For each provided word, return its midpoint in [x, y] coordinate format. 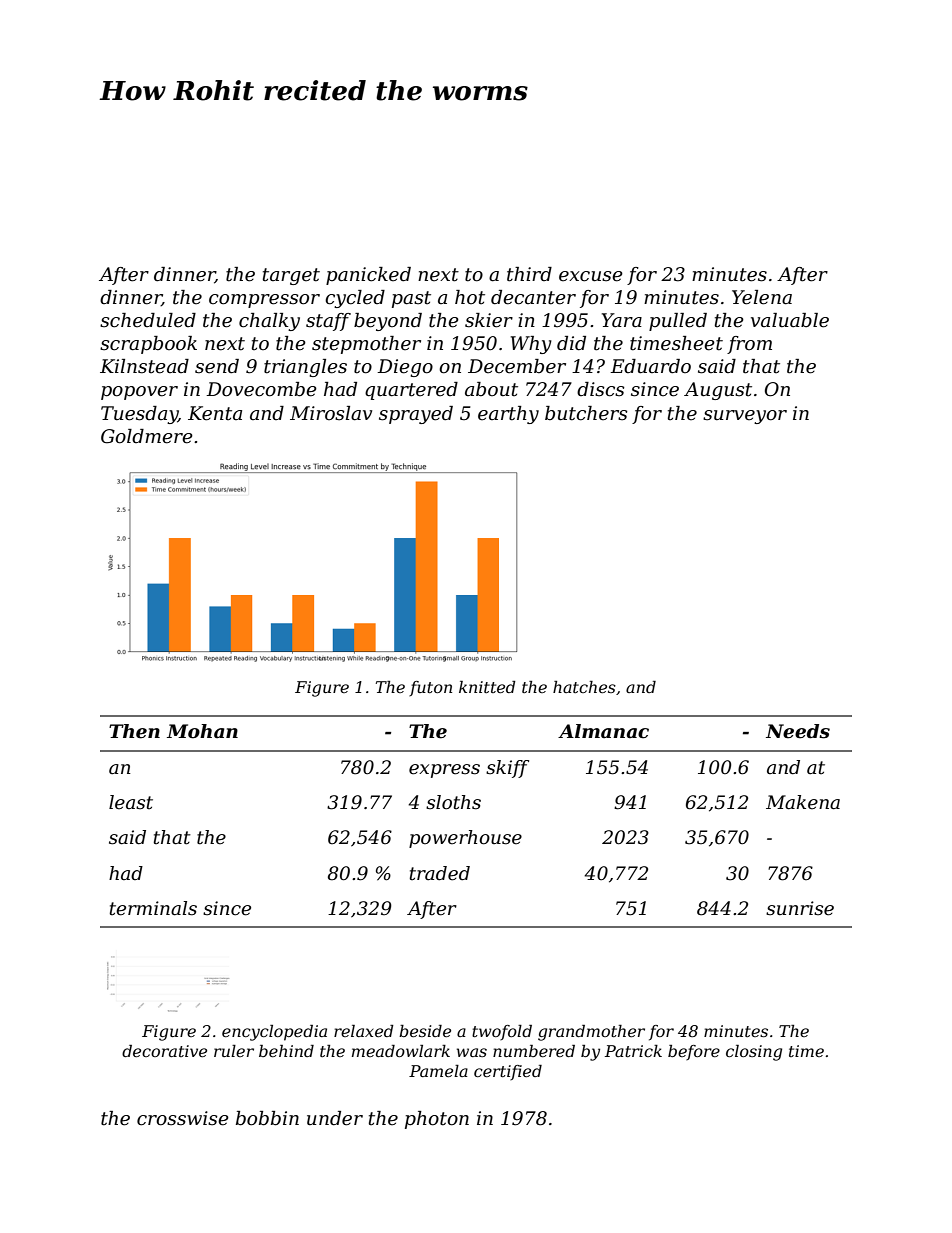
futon [430, 688]
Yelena [762, 297]
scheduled [148, 320]
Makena [803, 802]
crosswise [183, 1118]
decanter [533, 297]
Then [134, 731]
